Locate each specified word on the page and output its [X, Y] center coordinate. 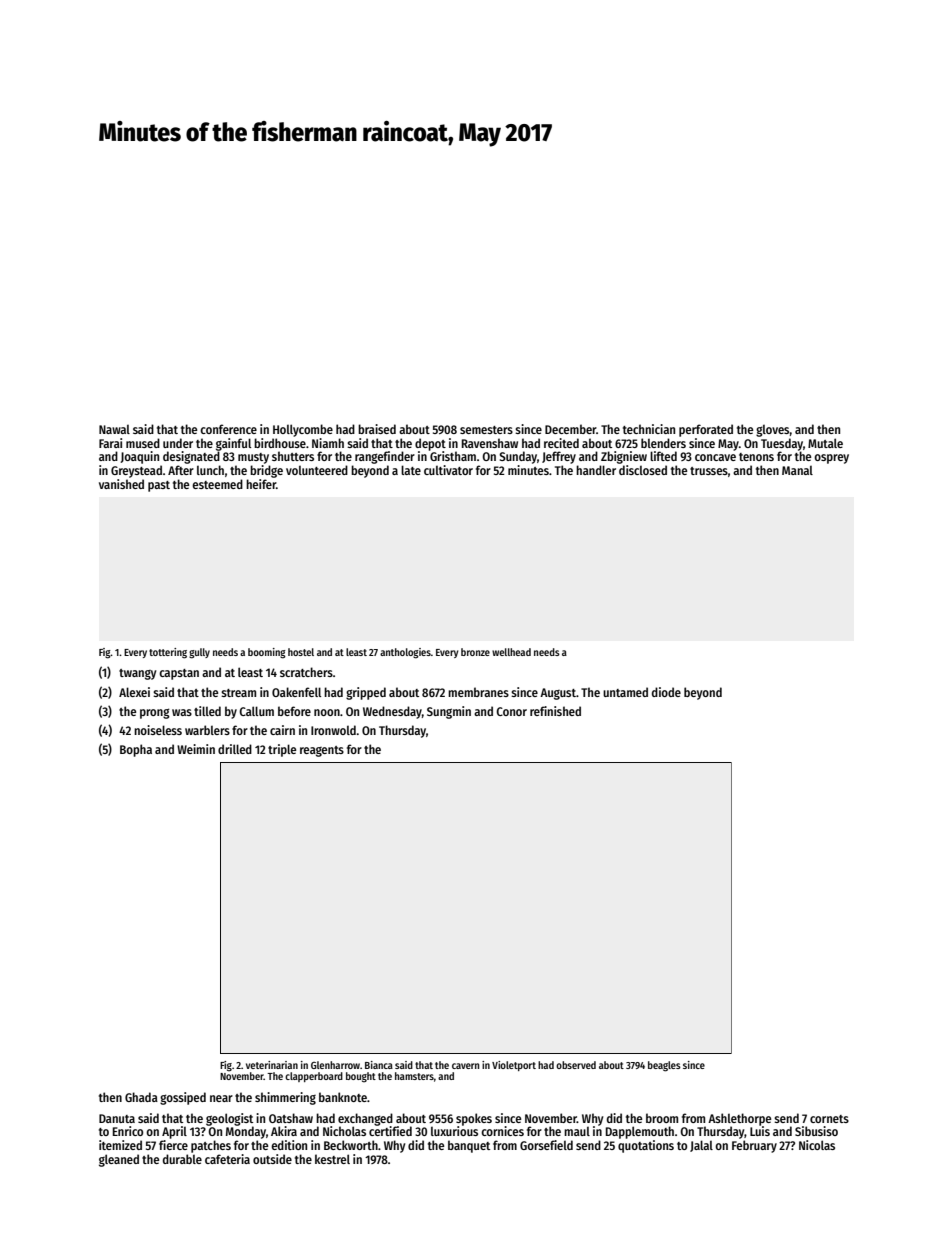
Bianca [379, 1065]
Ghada [141, 1097]
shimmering [285, 1098]
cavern [465, 1066]
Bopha [136, 750]
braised [377, 429]
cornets [829, 1119]
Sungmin [449, 712]
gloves [773, 431]
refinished [555, 711]
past [159, 486]
